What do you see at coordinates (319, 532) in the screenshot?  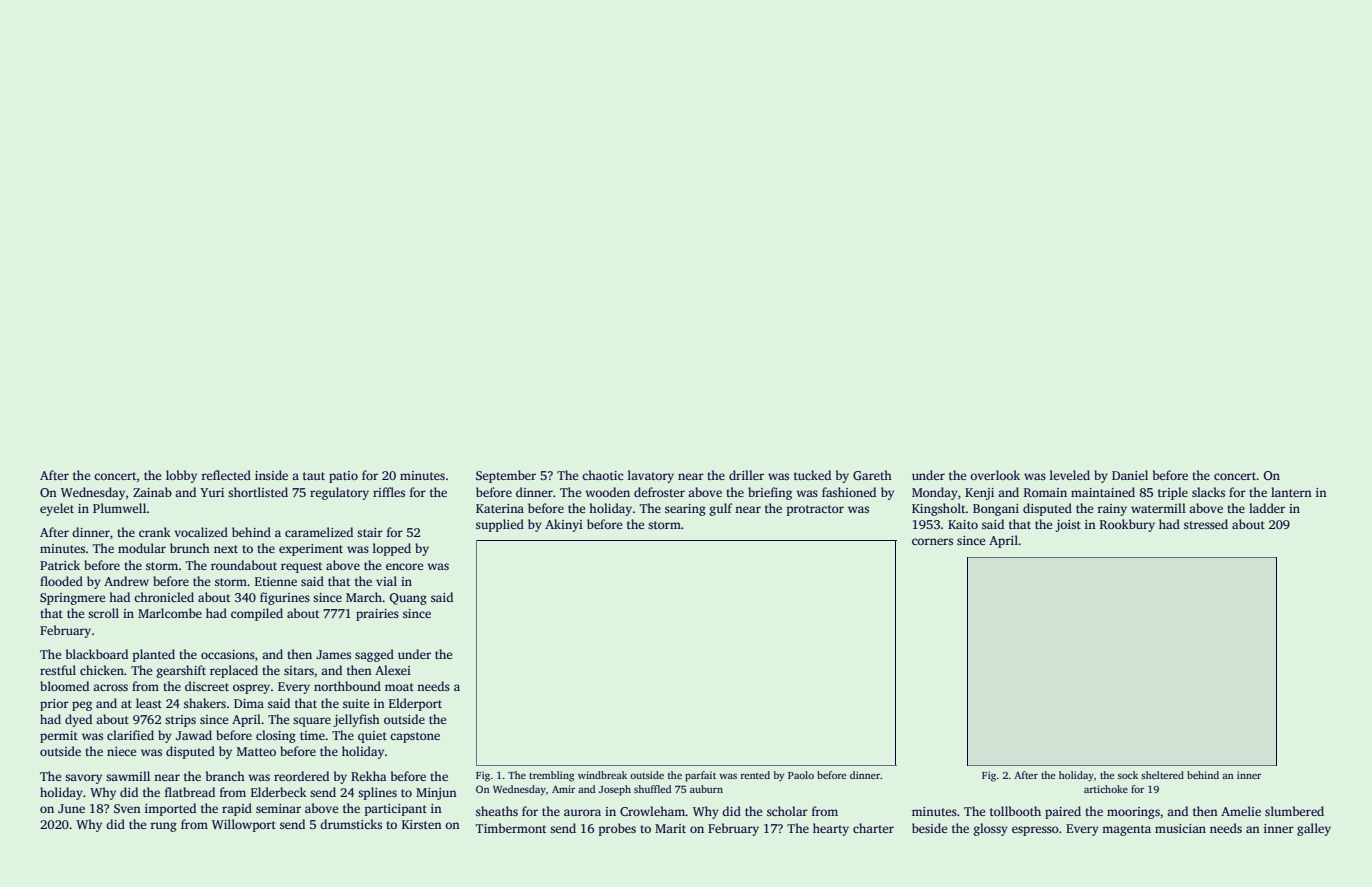 I see `caramelized` at bounding box center [319, 532].
